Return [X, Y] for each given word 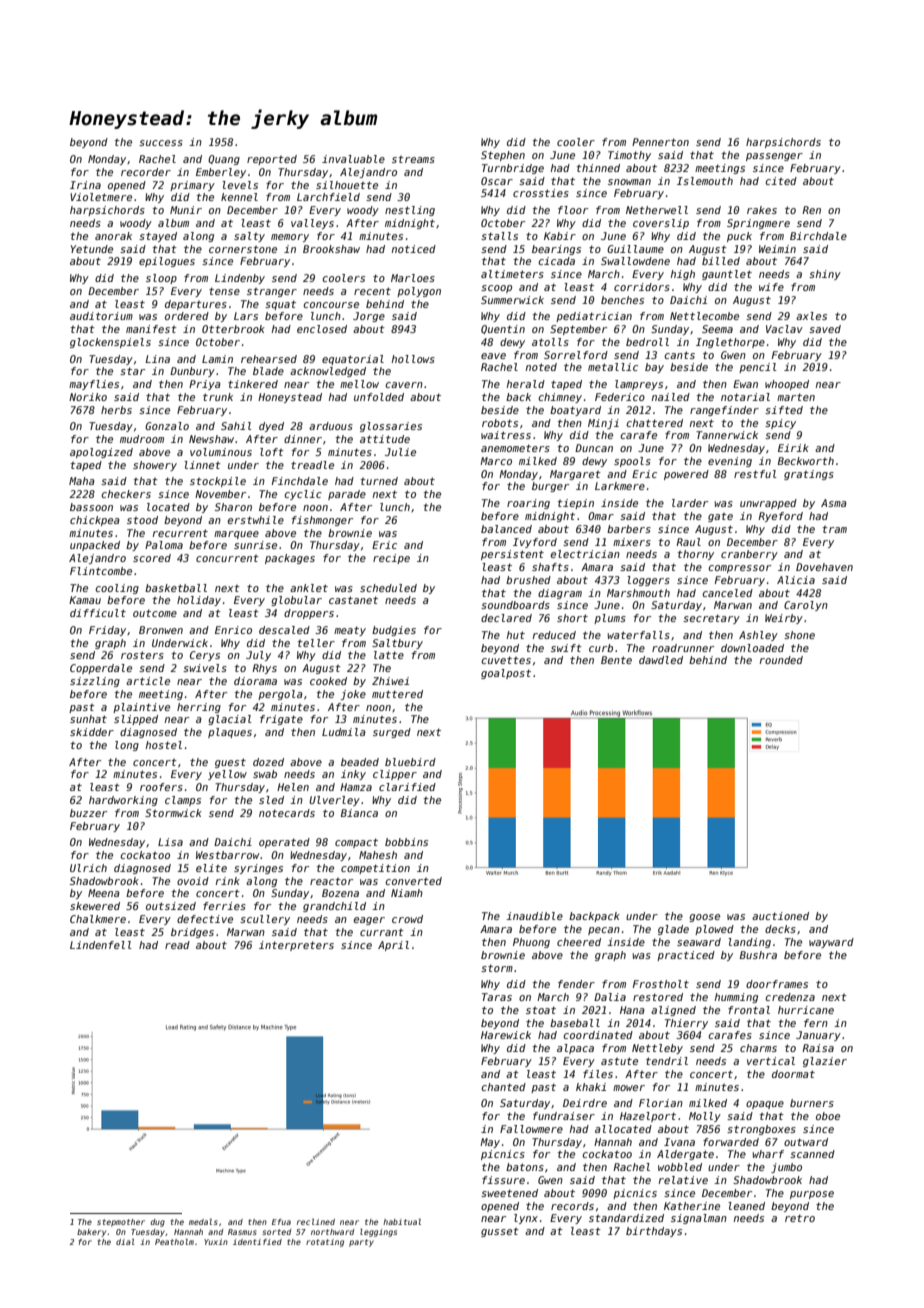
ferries [224, 906]
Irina [85, 185]
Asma [834, 503]
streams [413, 159]
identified [257, 1242]
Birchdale [818, 236]
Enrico [233, 630]
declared [506, 618]
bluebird [410, 762]
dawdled [661, 660]
